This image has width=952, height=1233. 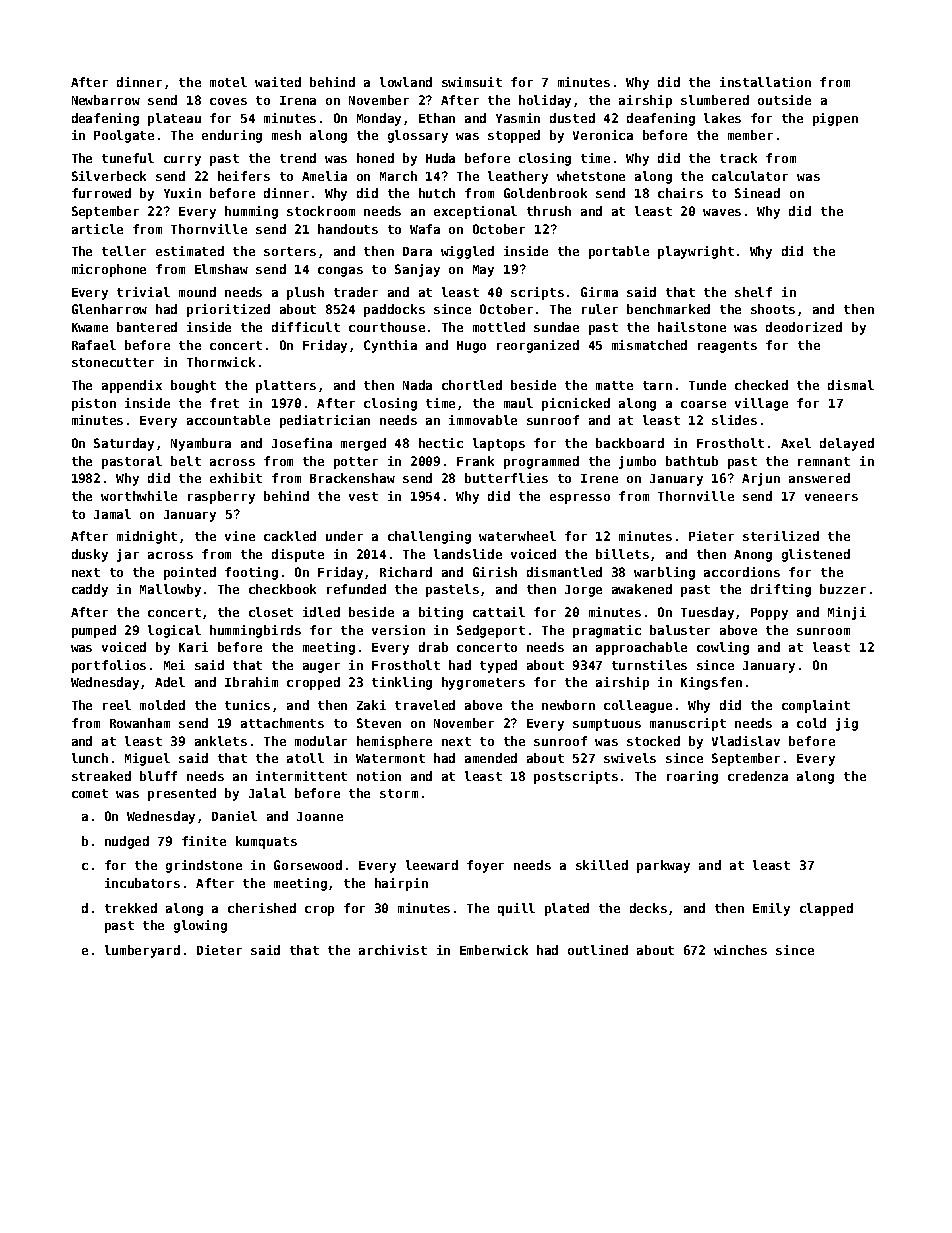 What do you see at coordinates (127, 842) in the image?
I see `nudged` at bounding box center [127, 842].
